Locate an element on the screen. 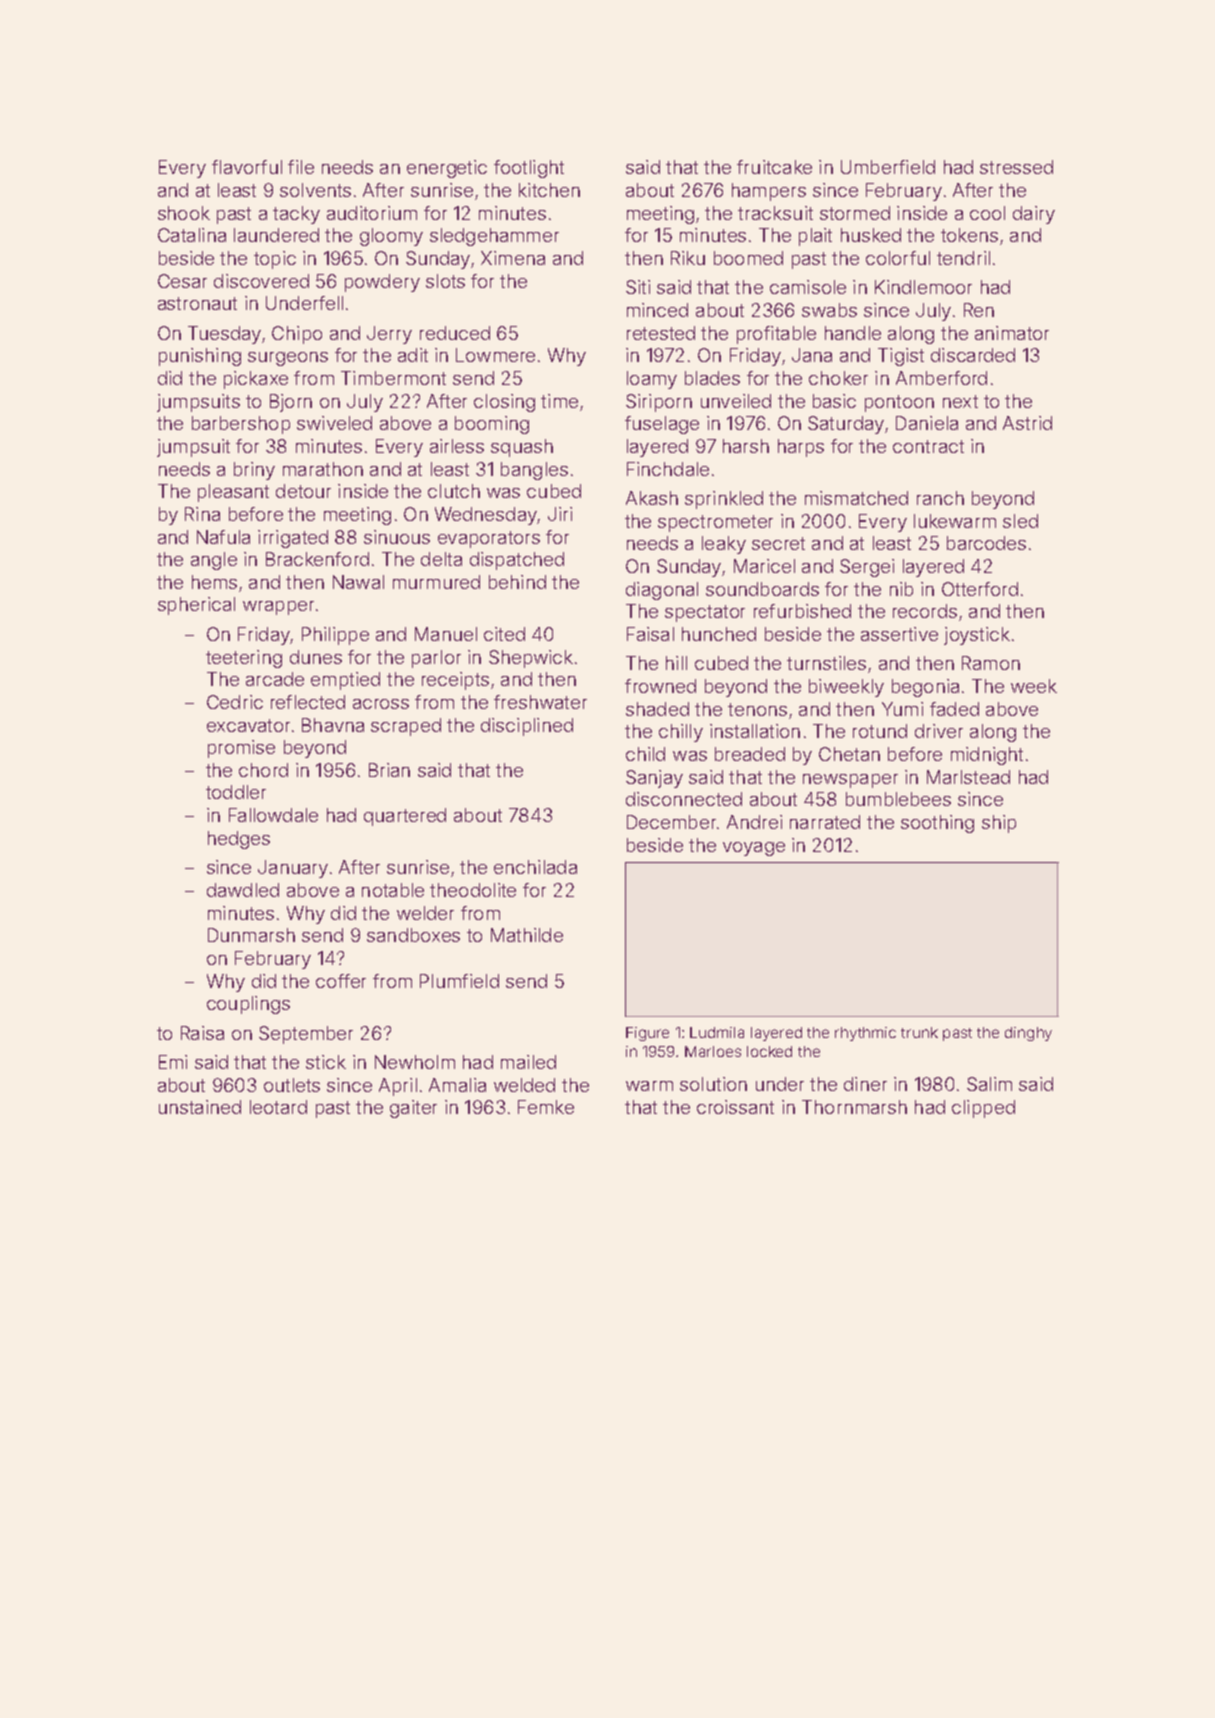  topic is located at coordinates (275, 260).
